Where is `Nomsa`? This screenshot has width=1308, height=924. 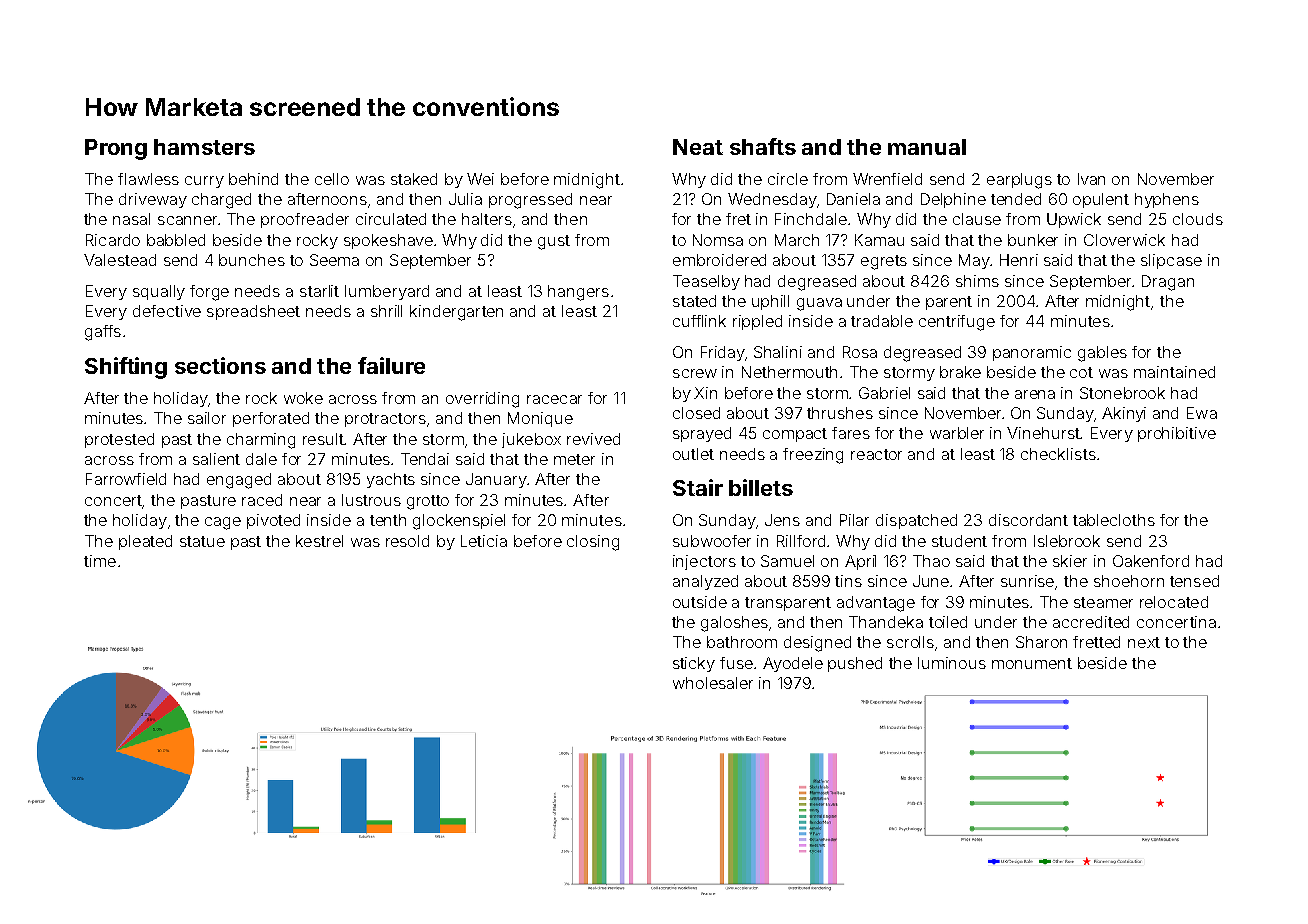 Nomsa is located at coordinates (718, 240).
